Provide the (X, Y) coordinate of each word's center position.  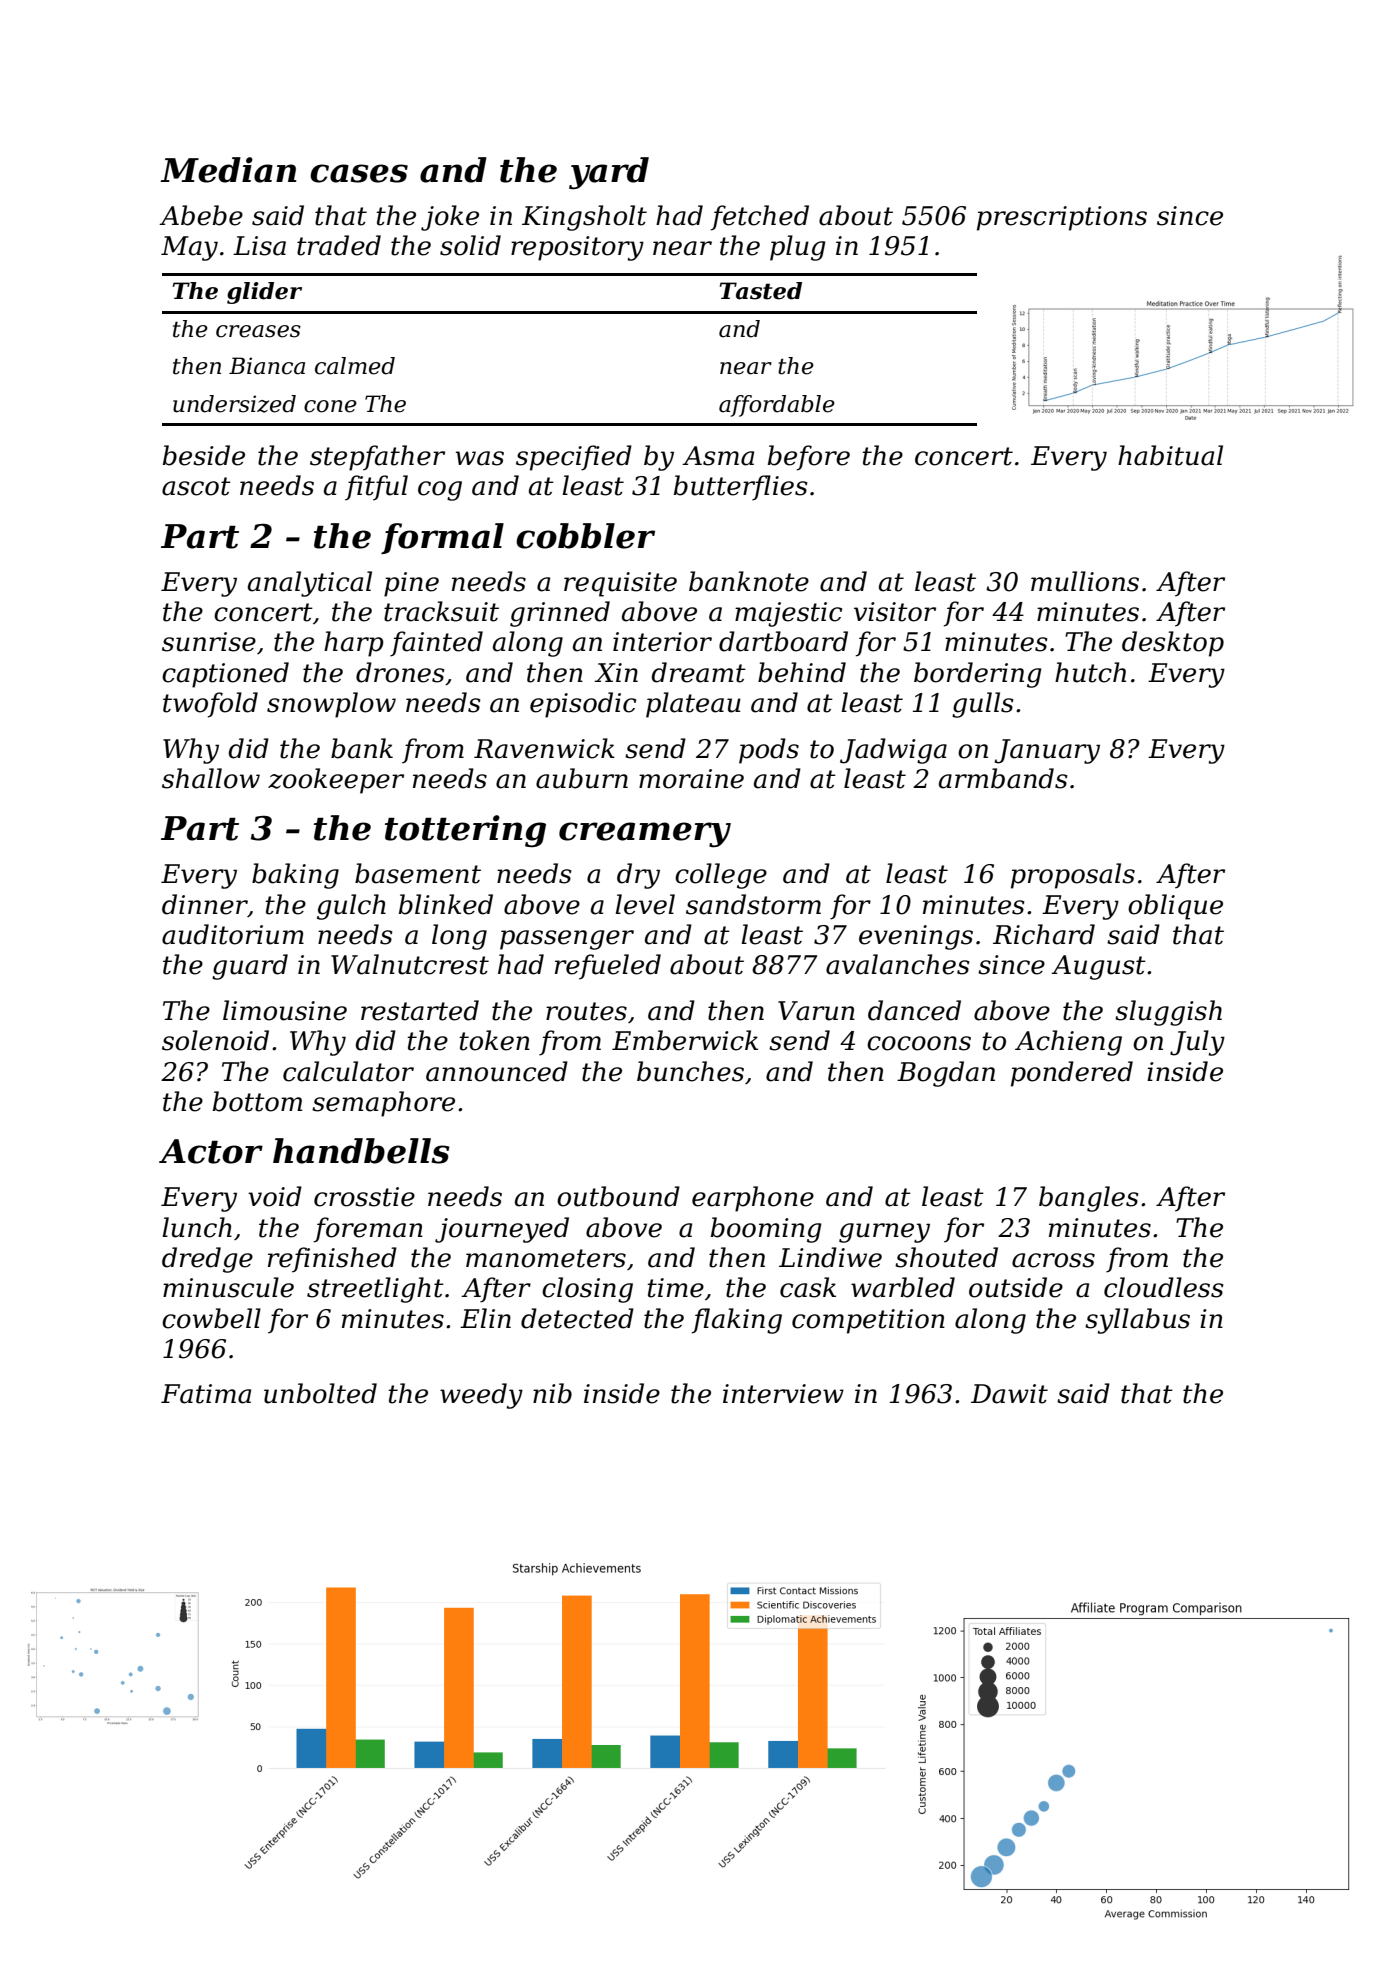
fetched (760, 218)
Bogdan (946, 1074)
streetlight (375, 1290)
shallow (211, 778)
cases (359, 173)
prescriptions (1062, 218)
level (645, 904)
